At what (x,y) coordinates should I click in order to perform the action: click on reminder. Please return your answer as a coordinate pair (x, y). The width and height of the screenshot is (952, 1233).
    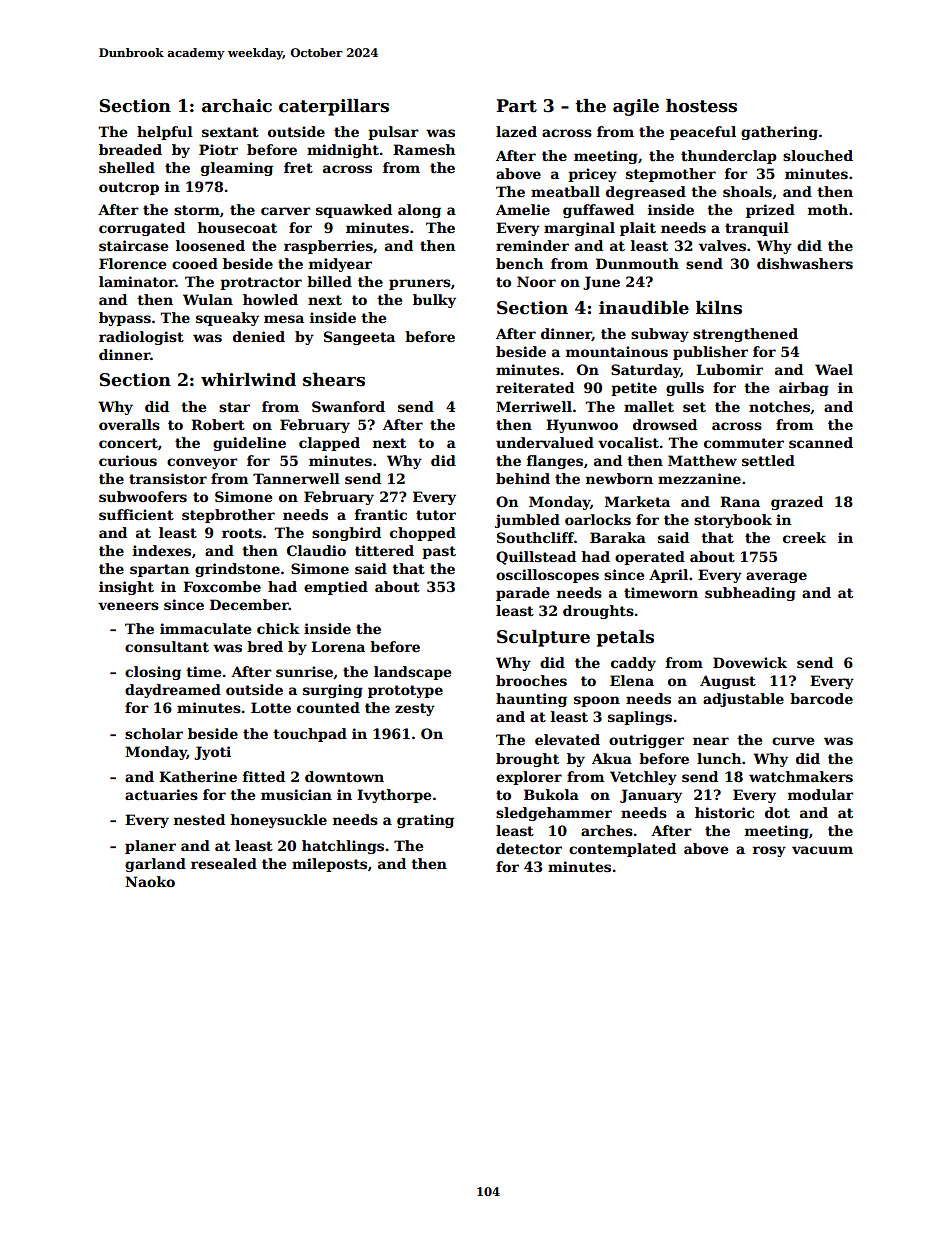
    Looking at the image, I should click on (532, 245).
